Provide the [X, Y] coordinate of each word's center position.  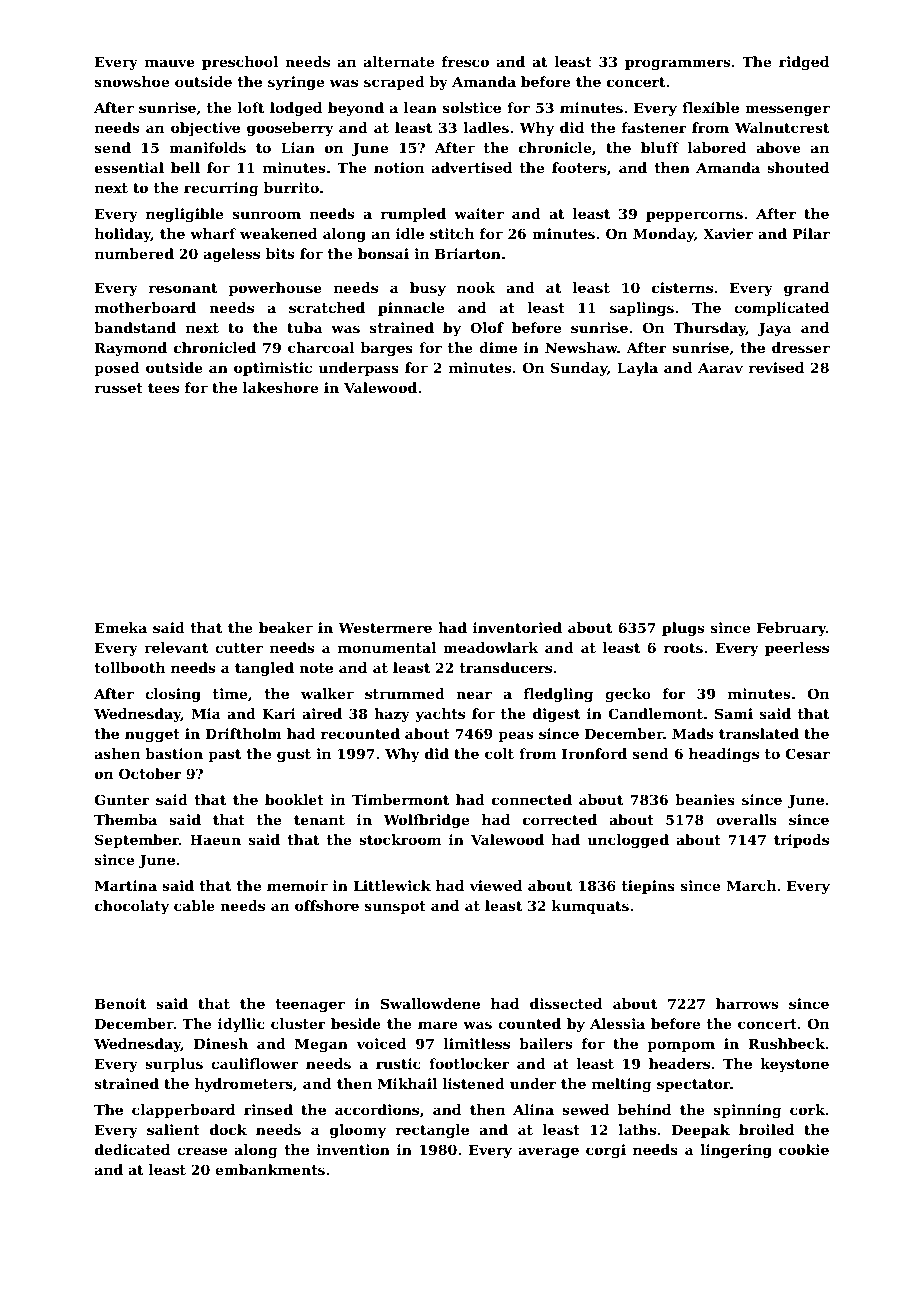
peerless [797, 649]
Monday [663, 235]
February [791, 629]
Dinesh [221, 1043]
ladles [486, 127]
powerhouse [275, 289]
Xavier [728, 233]
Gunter [122, 799]
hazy [392, 715]
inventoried [517, 627]
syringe [296, 83]
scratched [327, 307]
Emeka [121, 627]
